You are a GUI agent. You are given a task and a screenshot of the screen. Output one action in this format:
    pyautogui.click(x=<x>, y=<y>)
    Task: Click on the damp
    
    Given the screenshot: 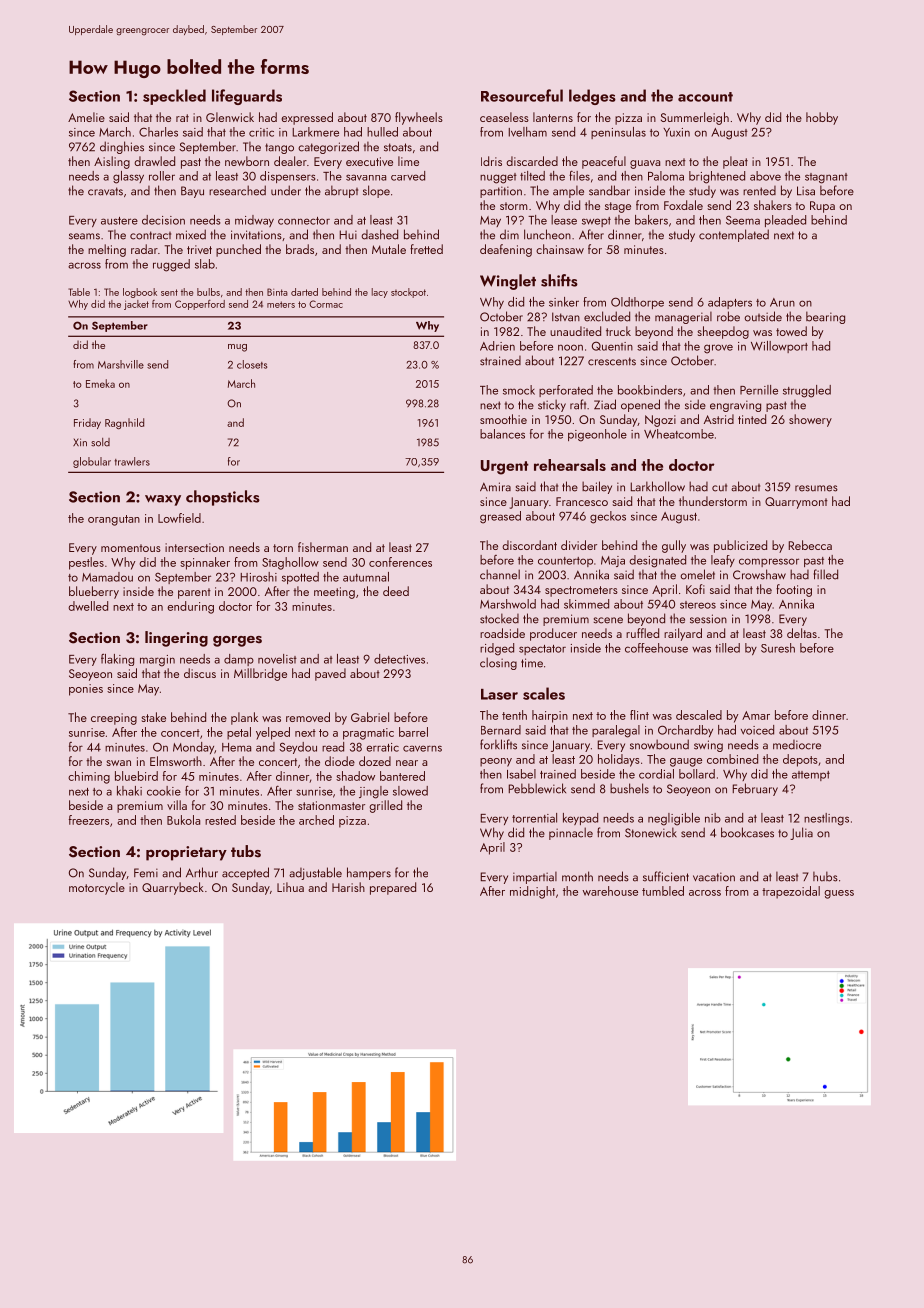 What is the action you would take?
    pyautogui.click(x=239, y=660)
